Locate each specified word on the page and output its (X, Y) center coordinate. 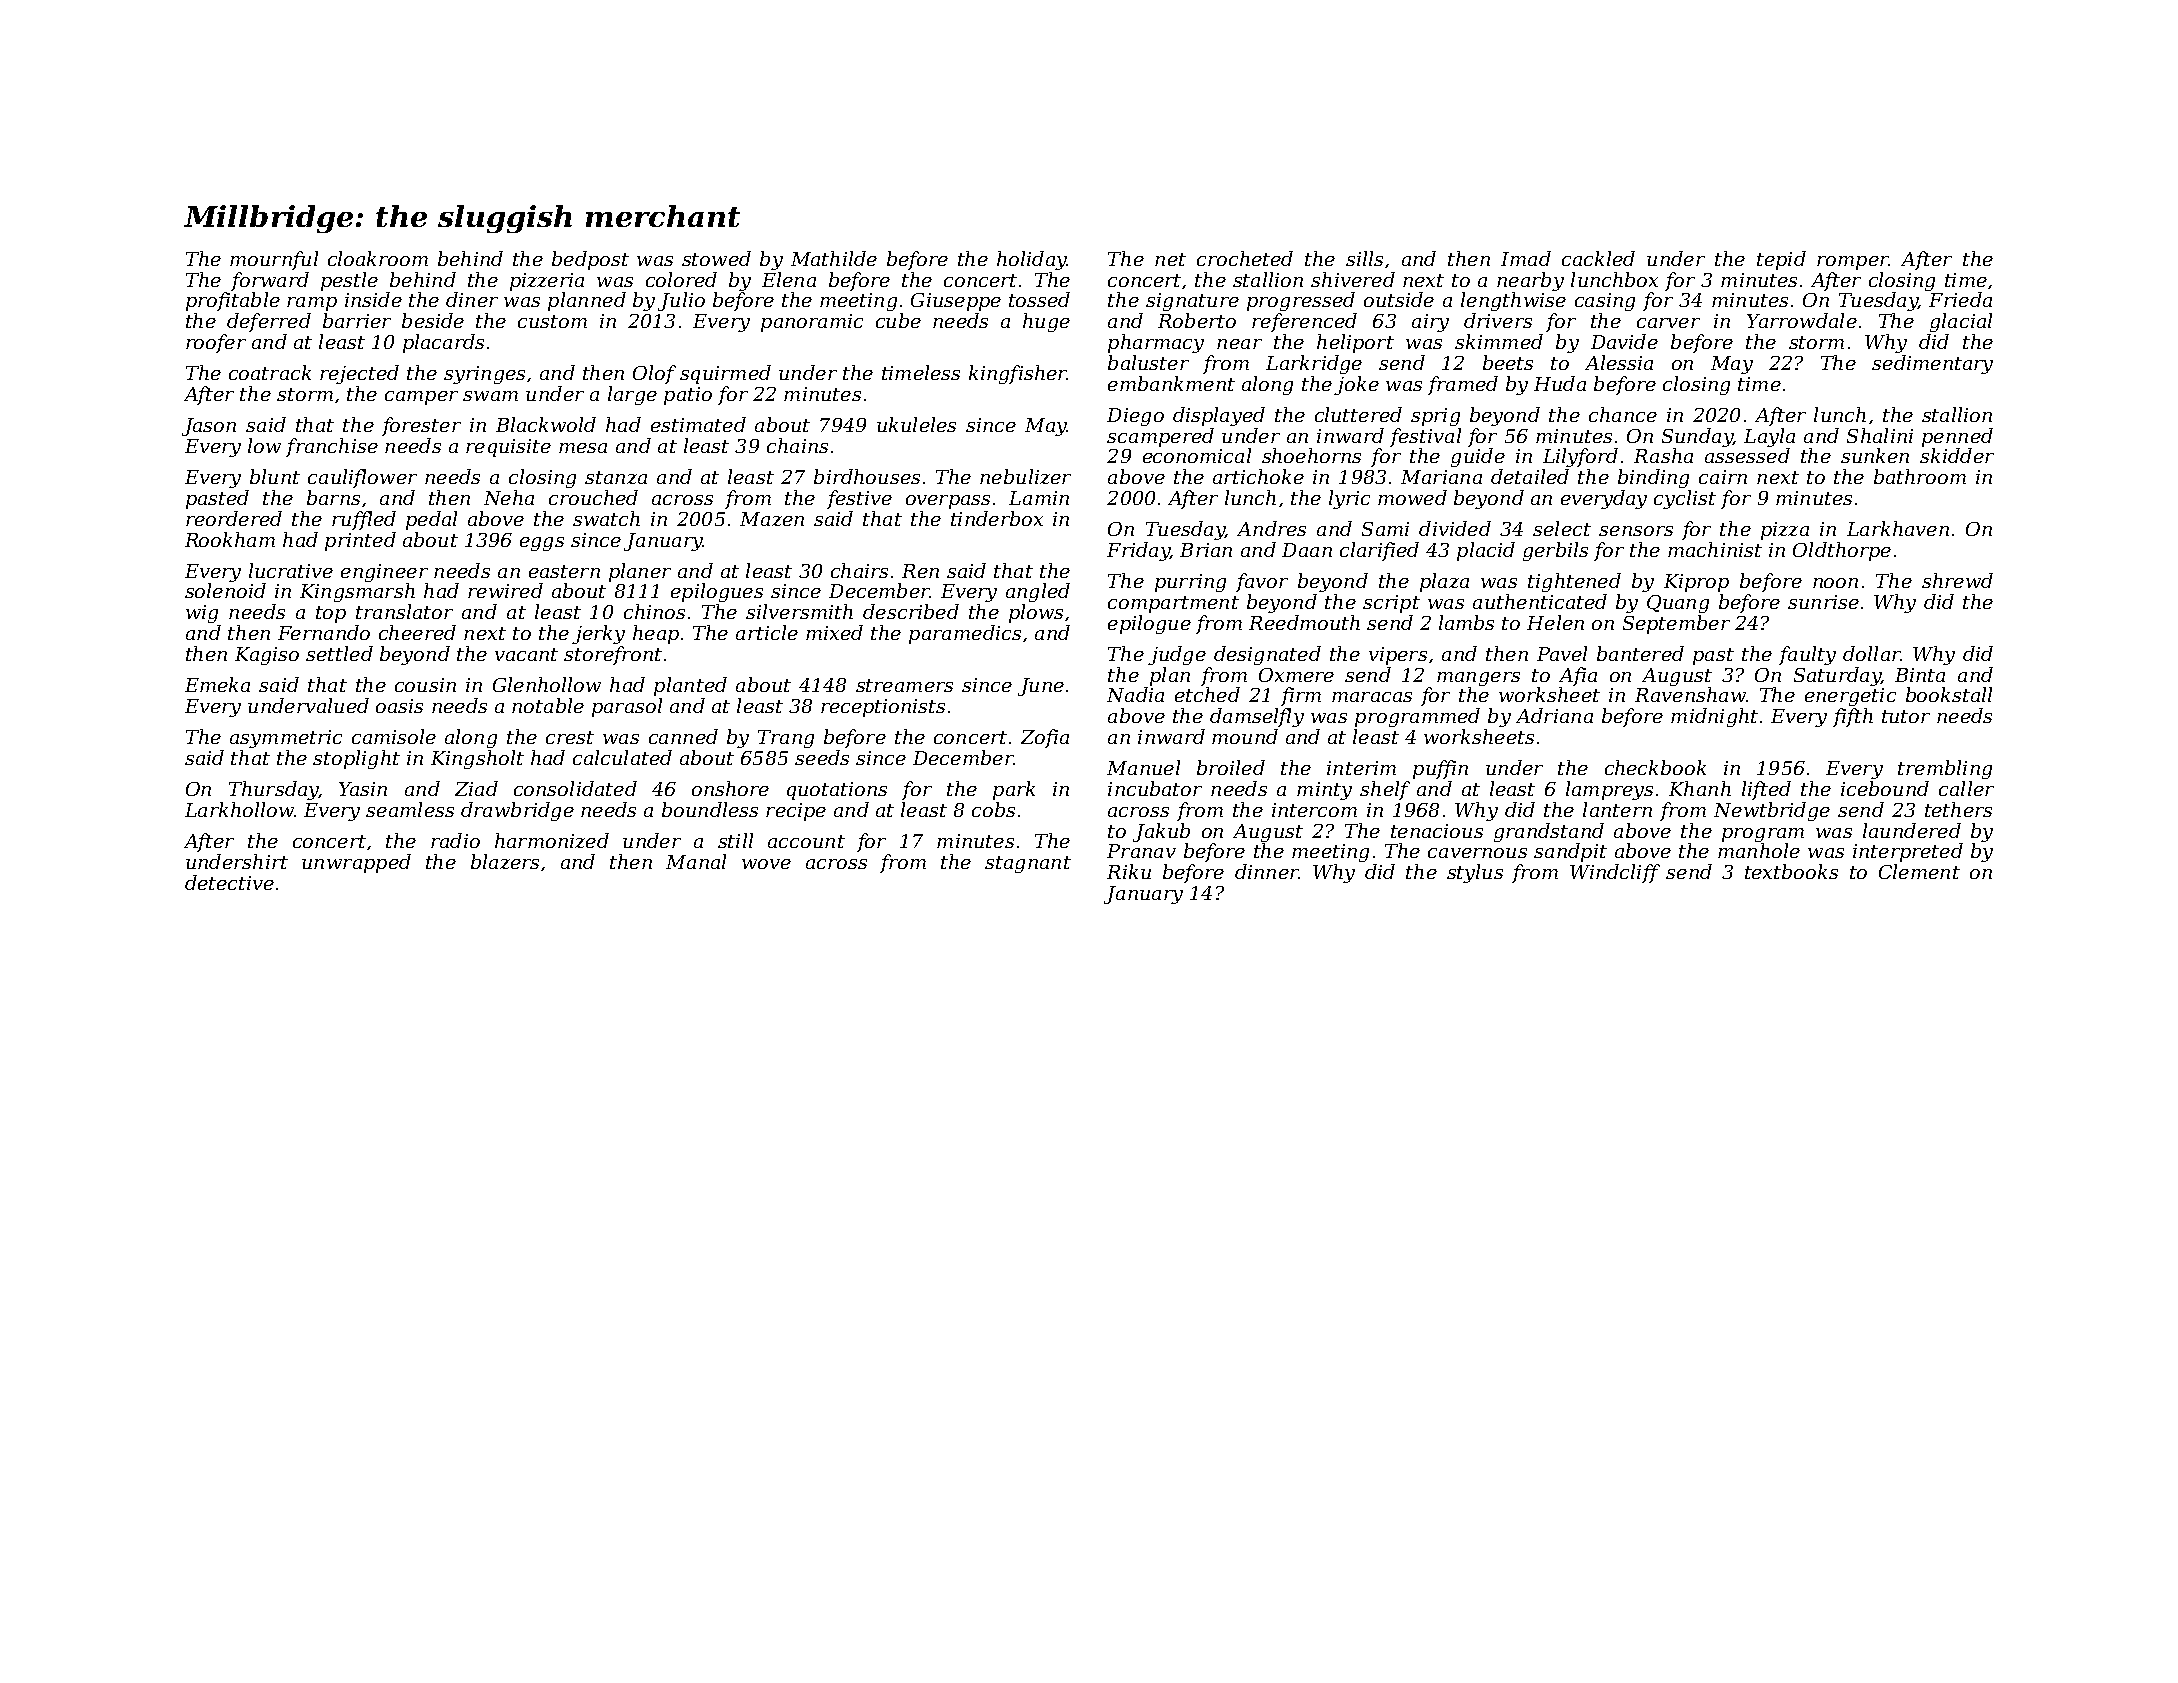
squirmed (725, 374)
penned (1957, 437)
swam (490, 396)
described (911, 611)
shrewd (1957, 580)
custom (552, 321)
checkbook (1655, 767)
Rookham (230, 539)
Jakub (1161, 832)
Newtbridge (1772, 811)
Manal (696, 861)
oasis (399, 706)
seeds (822, 757)
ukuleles (916, 424)
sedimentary (1932, 364)
